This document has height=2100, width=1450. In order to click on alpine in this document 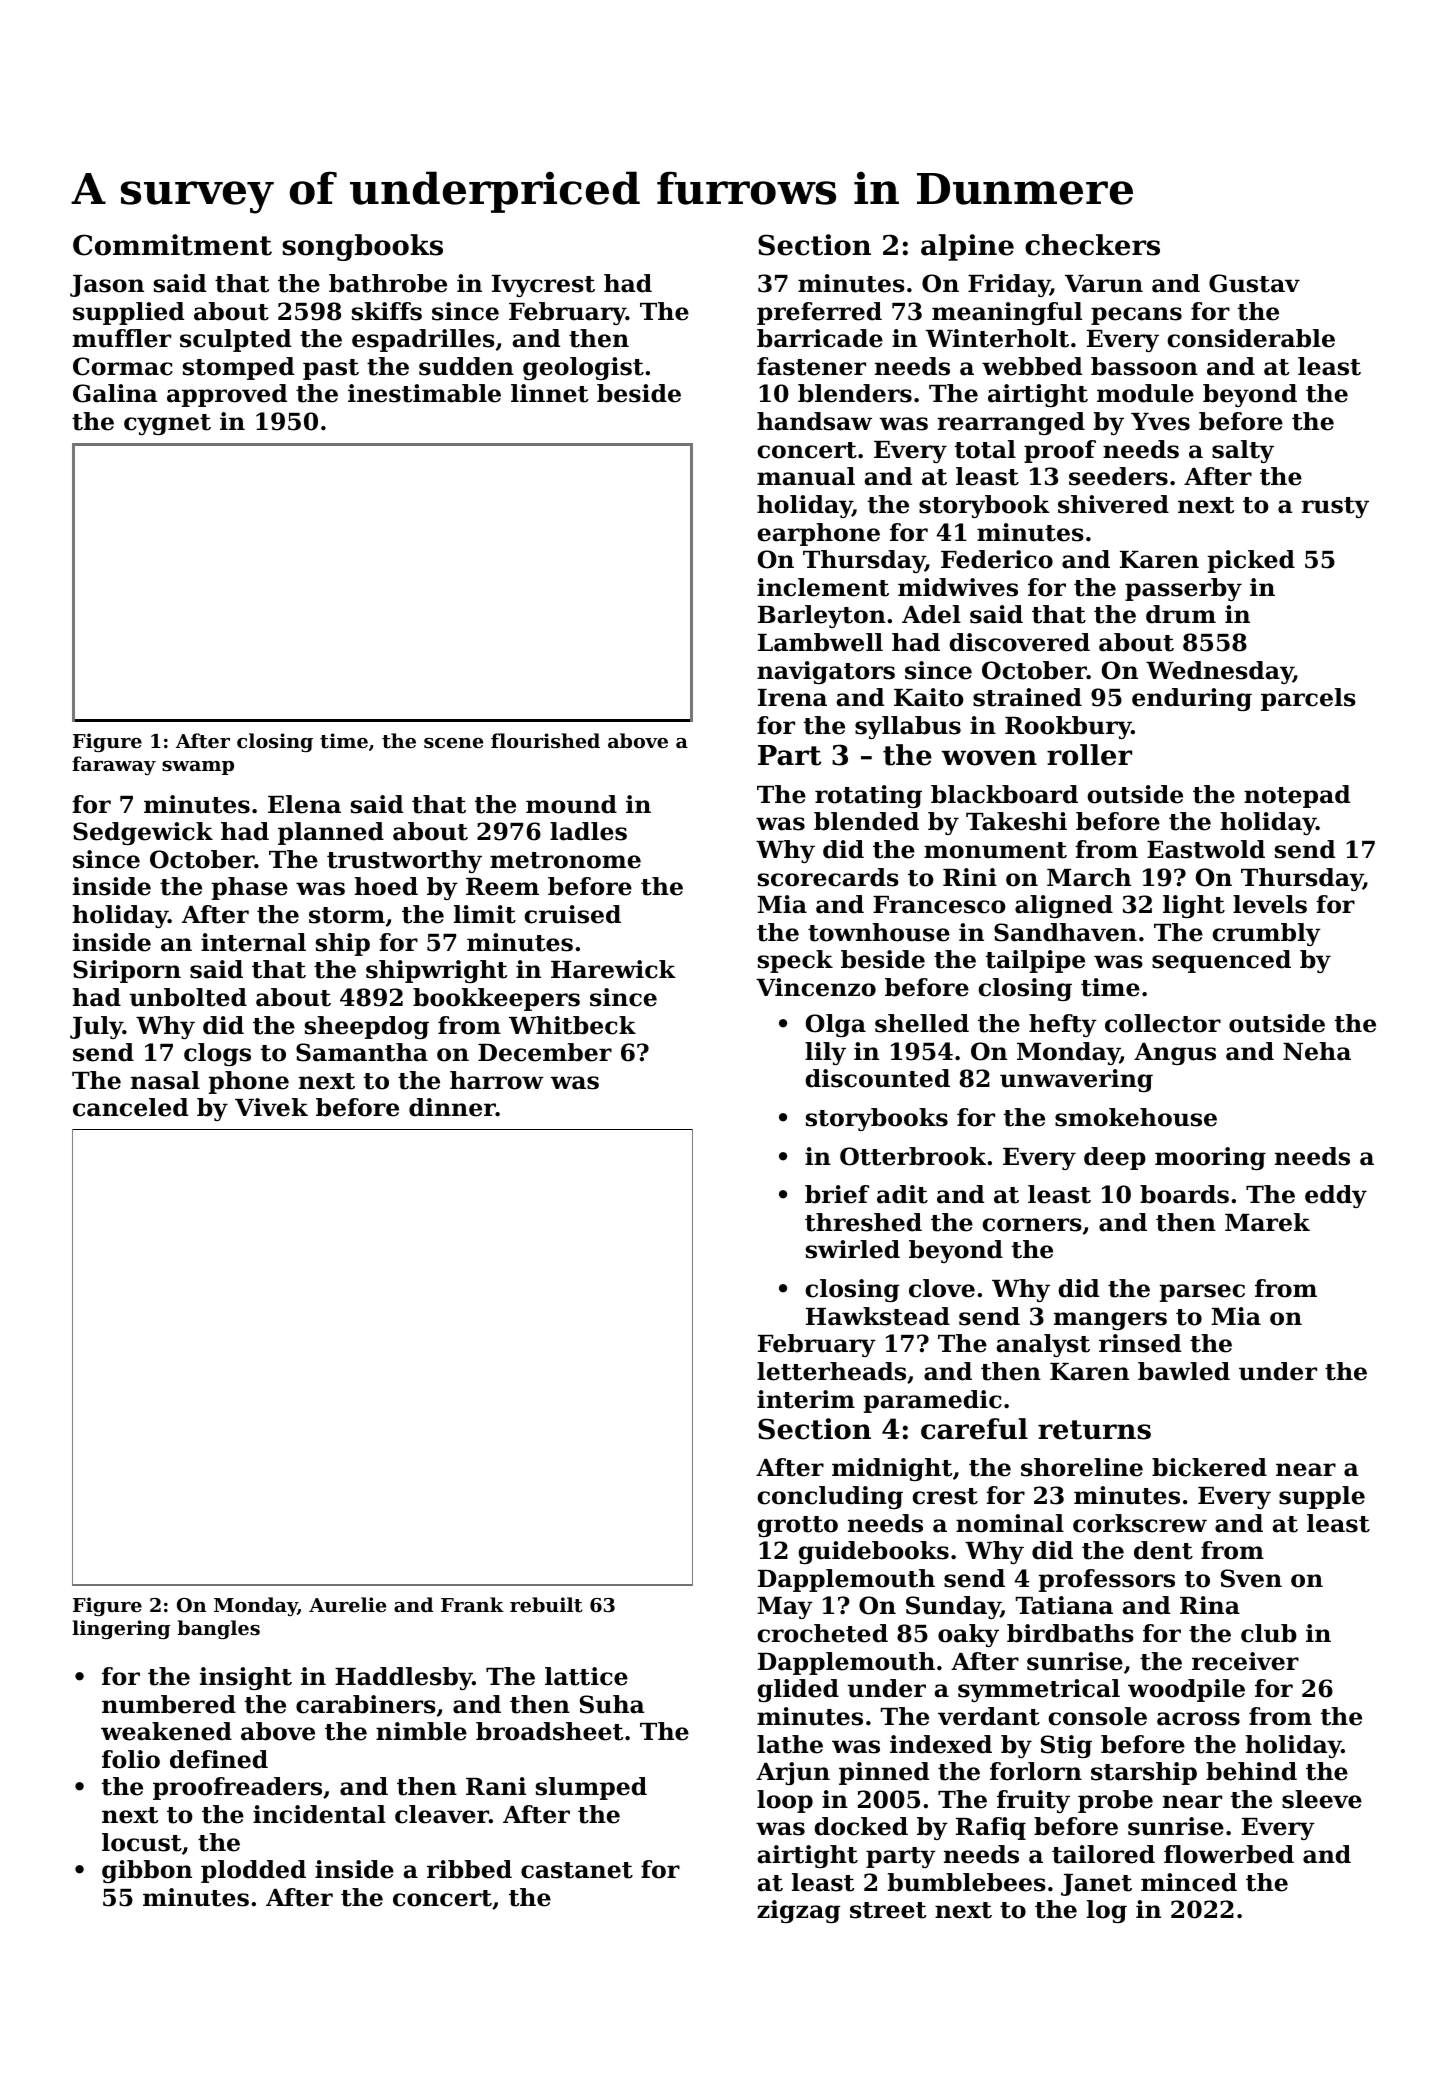, I will do `click(967, 247)`.
